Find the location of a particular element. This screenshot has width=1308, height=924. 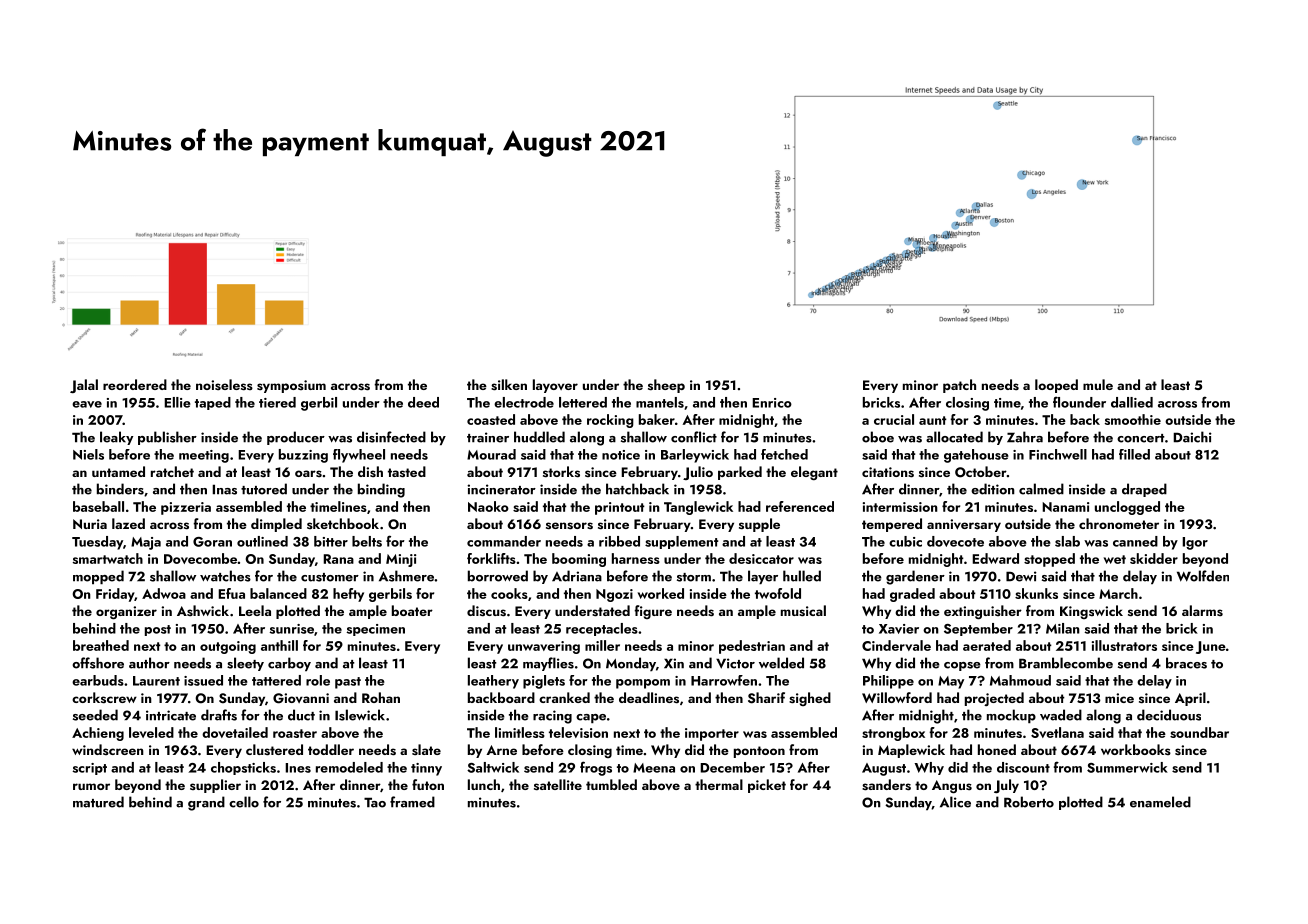

limitless is located at coordinates (520, 732).
